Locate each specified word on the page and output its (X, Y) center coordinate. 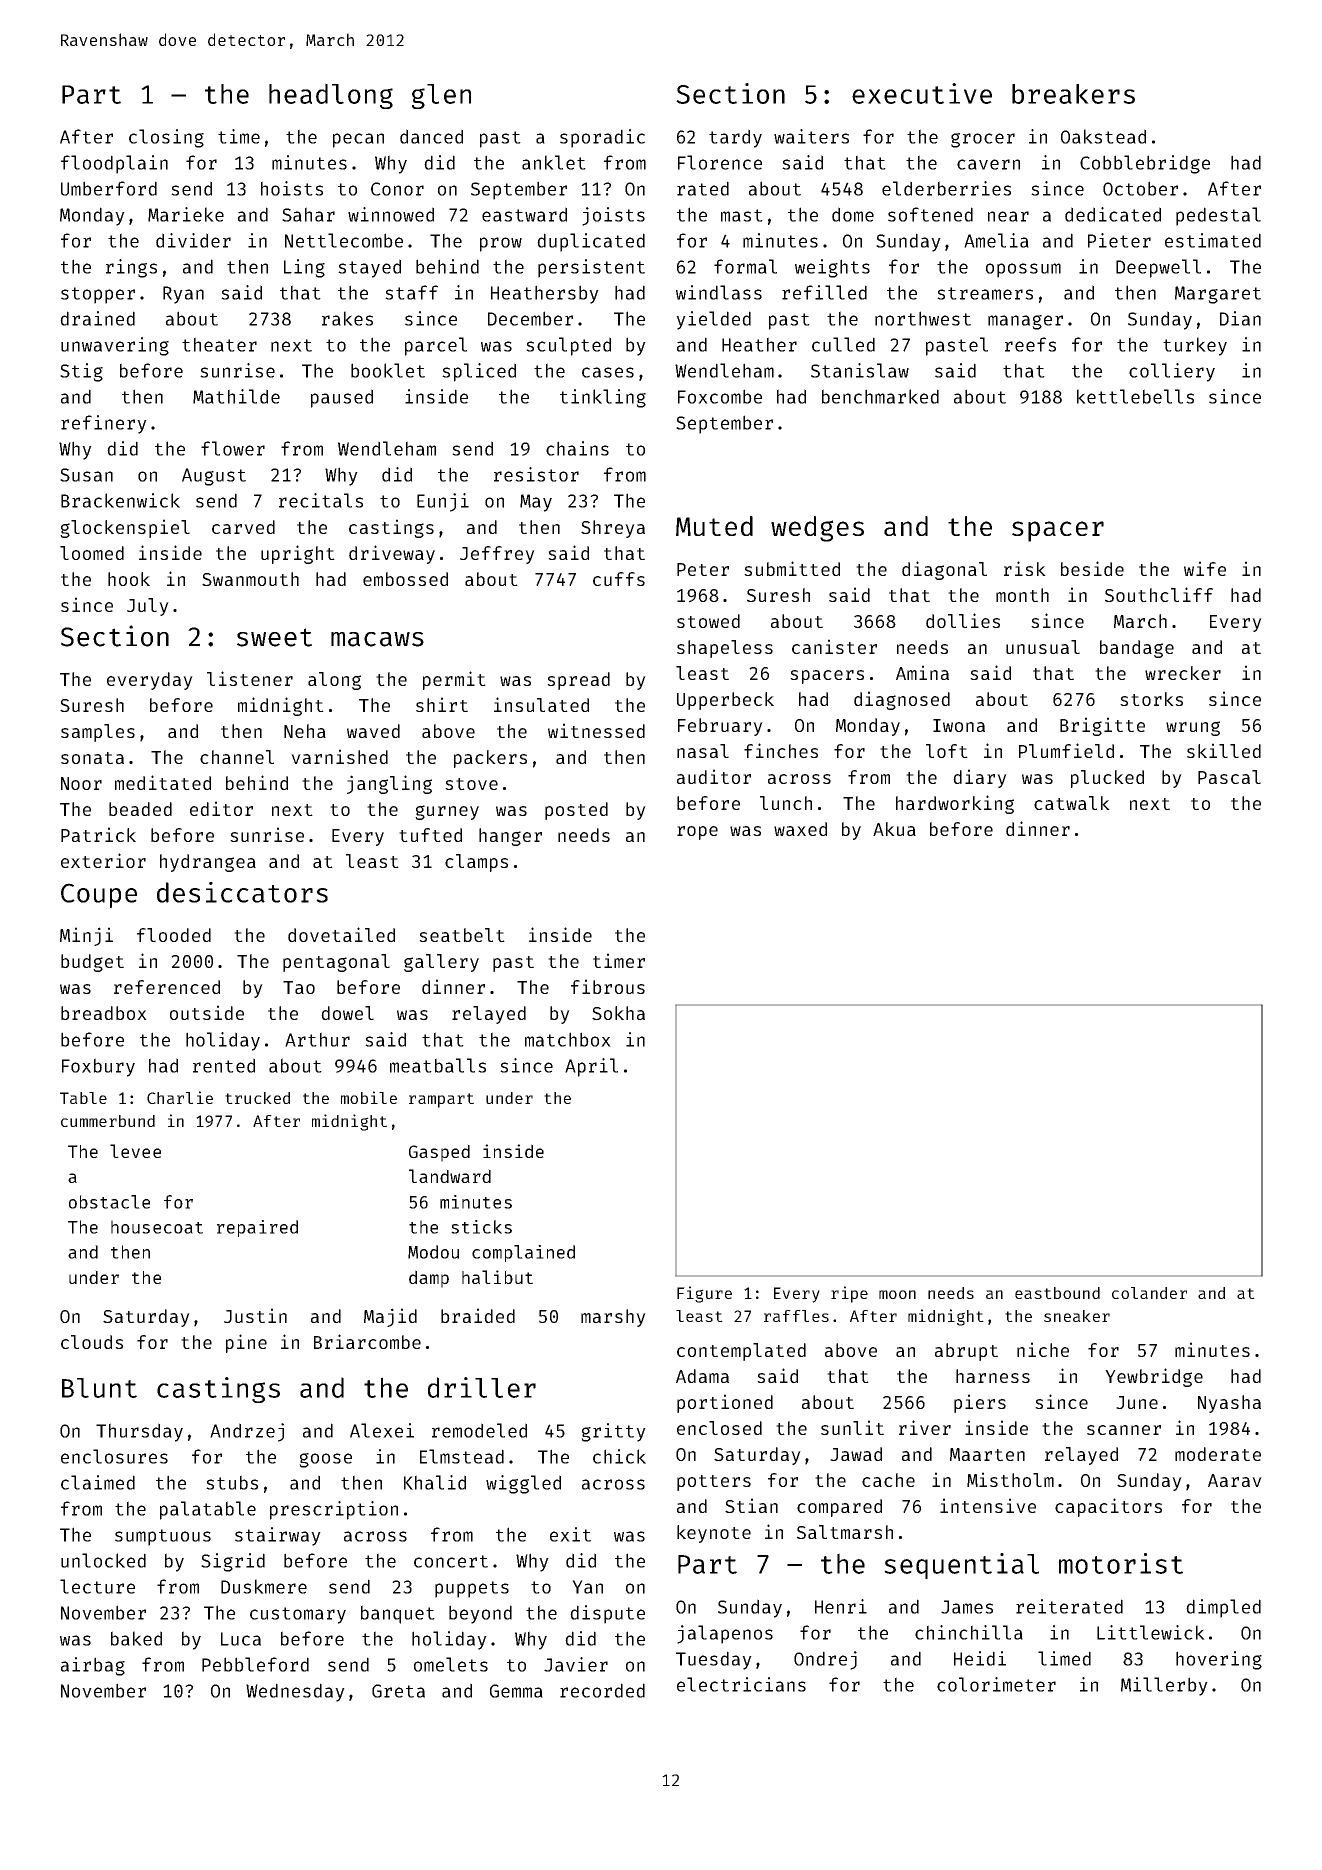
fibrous (608, 986)
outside (207, 1012)
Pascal (1229, 777)
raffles (796, 1316)
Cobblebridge (1145, 164)
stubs (232, 1482)
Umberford (109, 188)
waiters (811, 136)
